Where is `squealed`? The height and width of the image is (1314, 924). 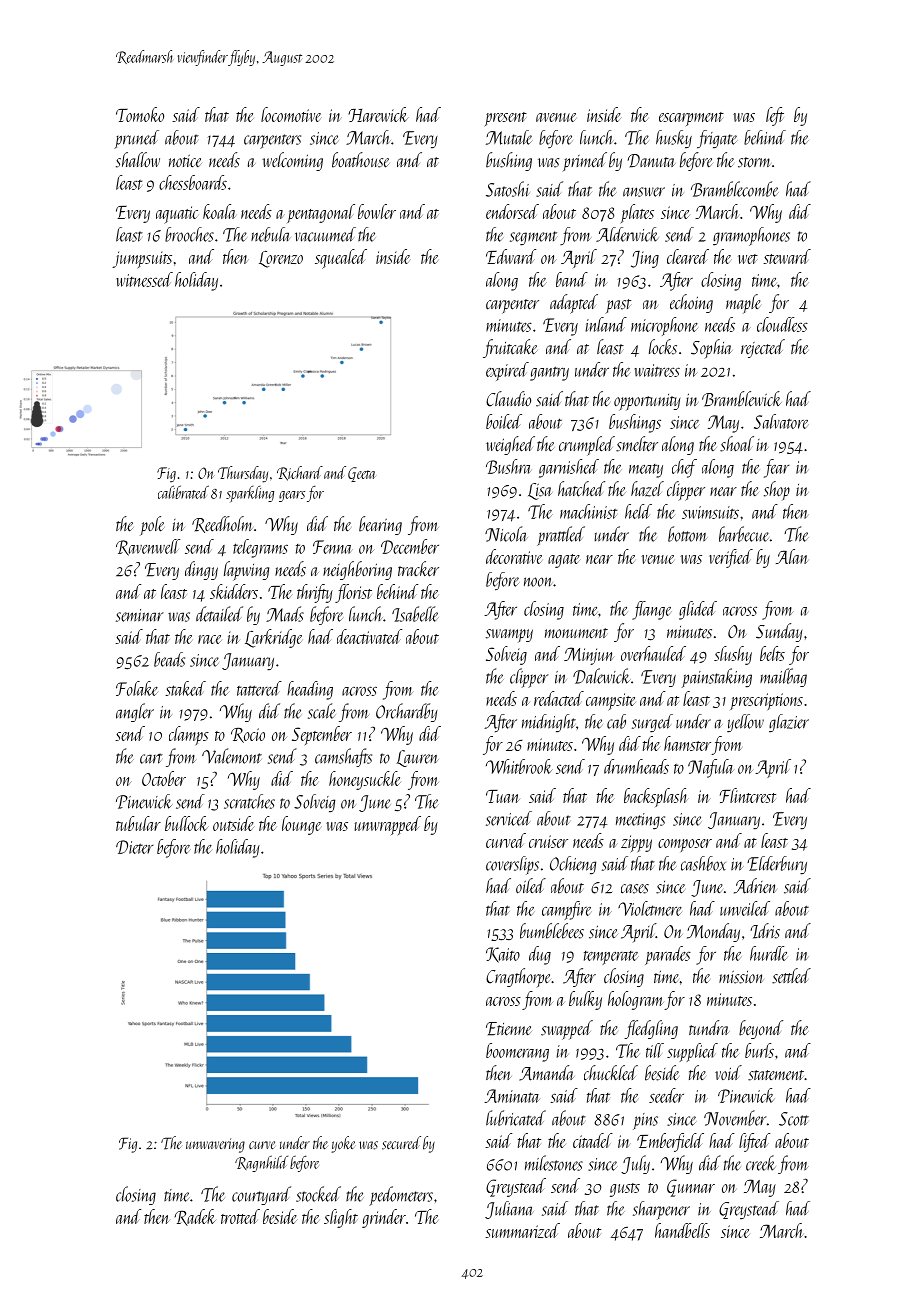
squealed is located at coordinates (341, 259).
